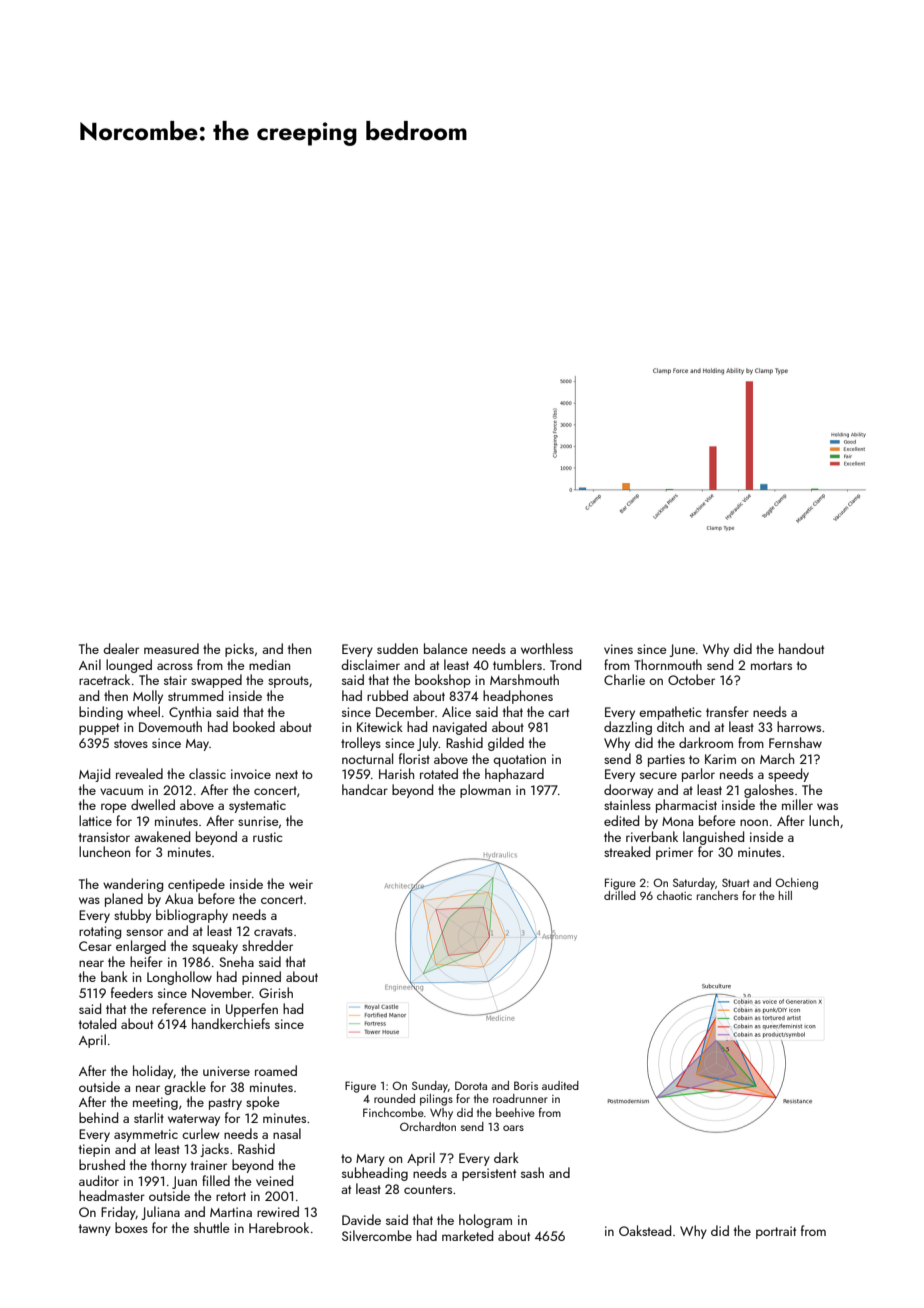  What do you see at coordinates (100, 932) in the screenshot?
I see `rotating` at bounding box center [100, 932].
